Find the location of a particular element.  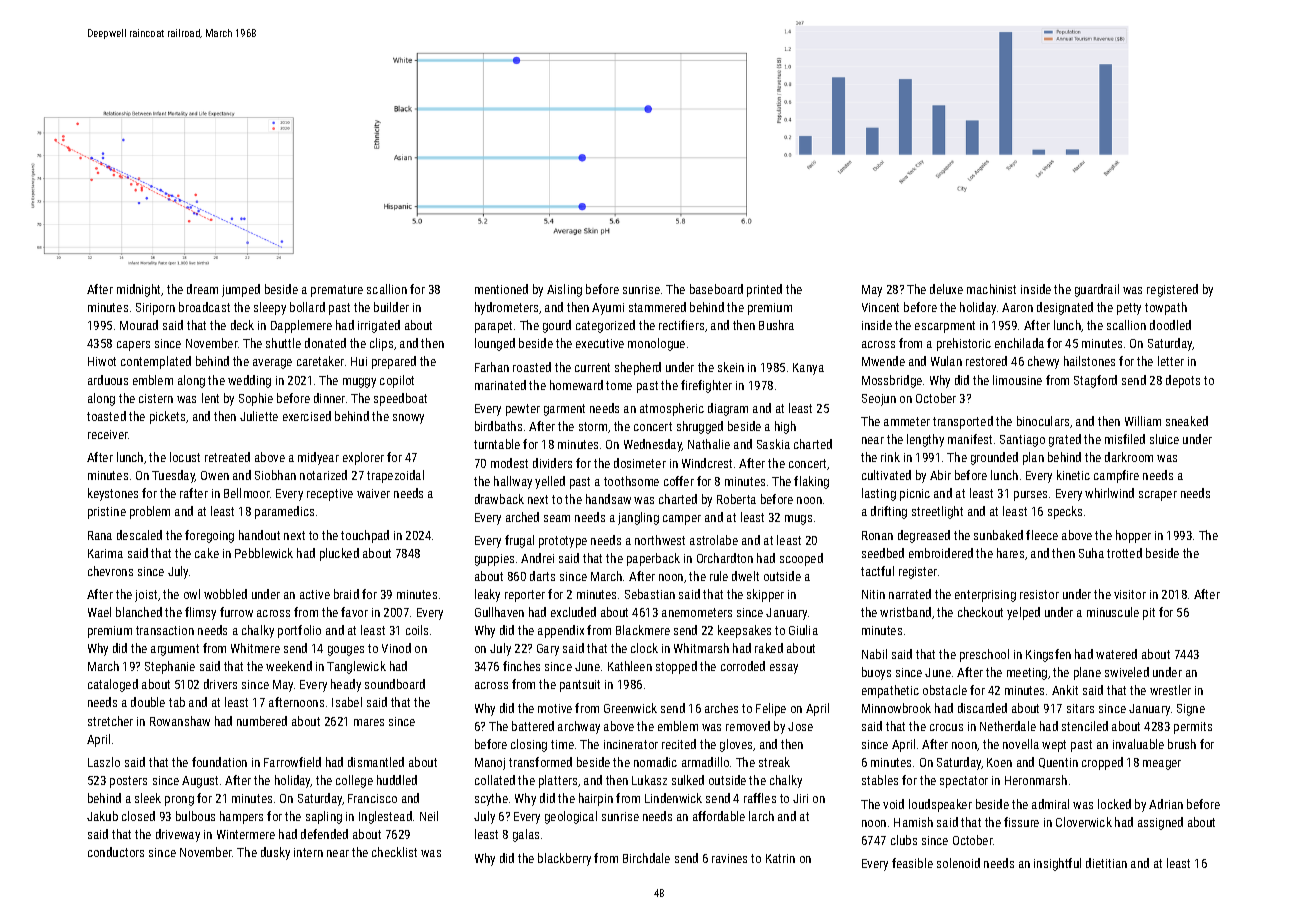

dietitian is located at coordinates (1106, 863).
